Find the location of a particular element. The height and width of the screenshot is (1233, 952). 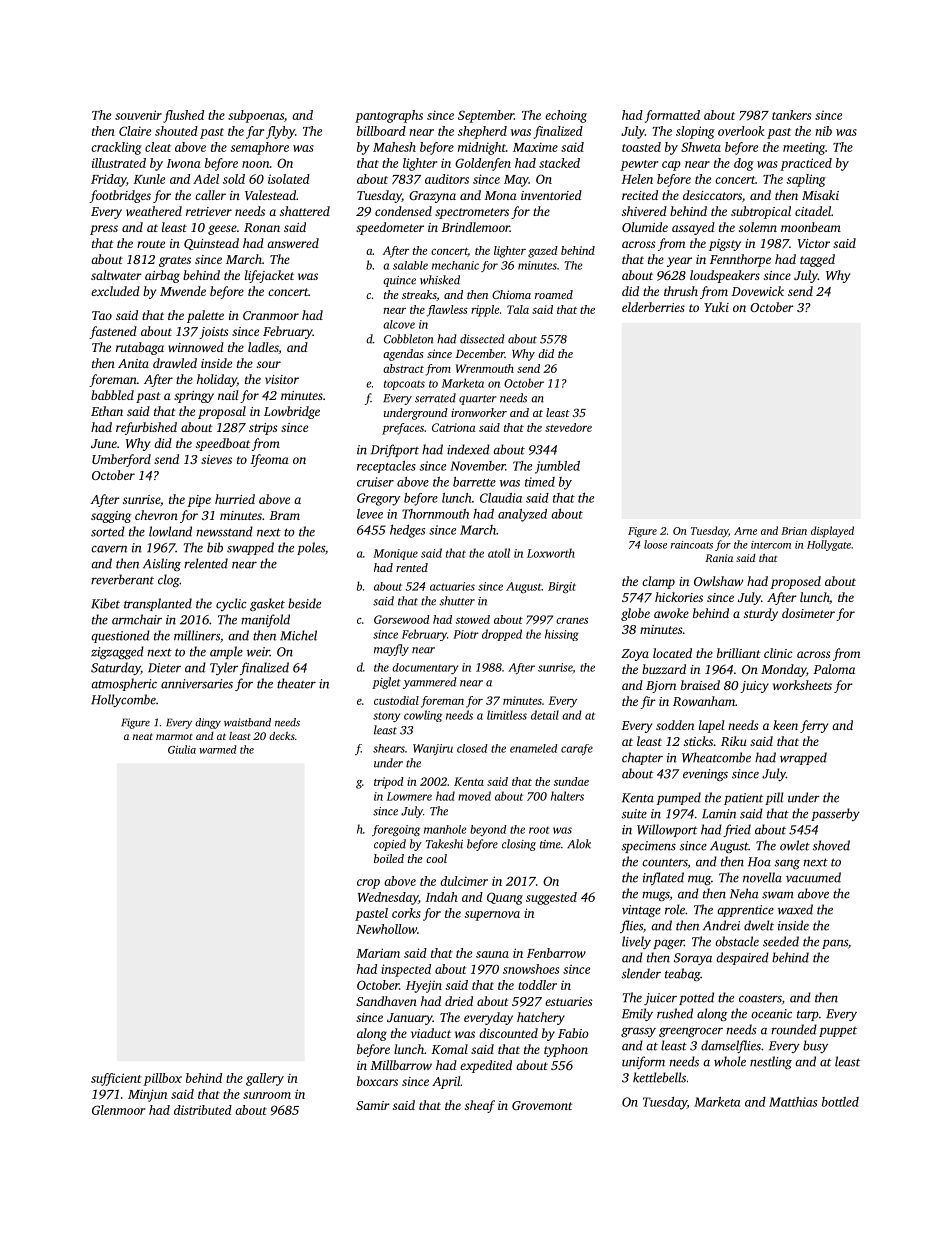

Misaki is located at coordinates (820, 195).
